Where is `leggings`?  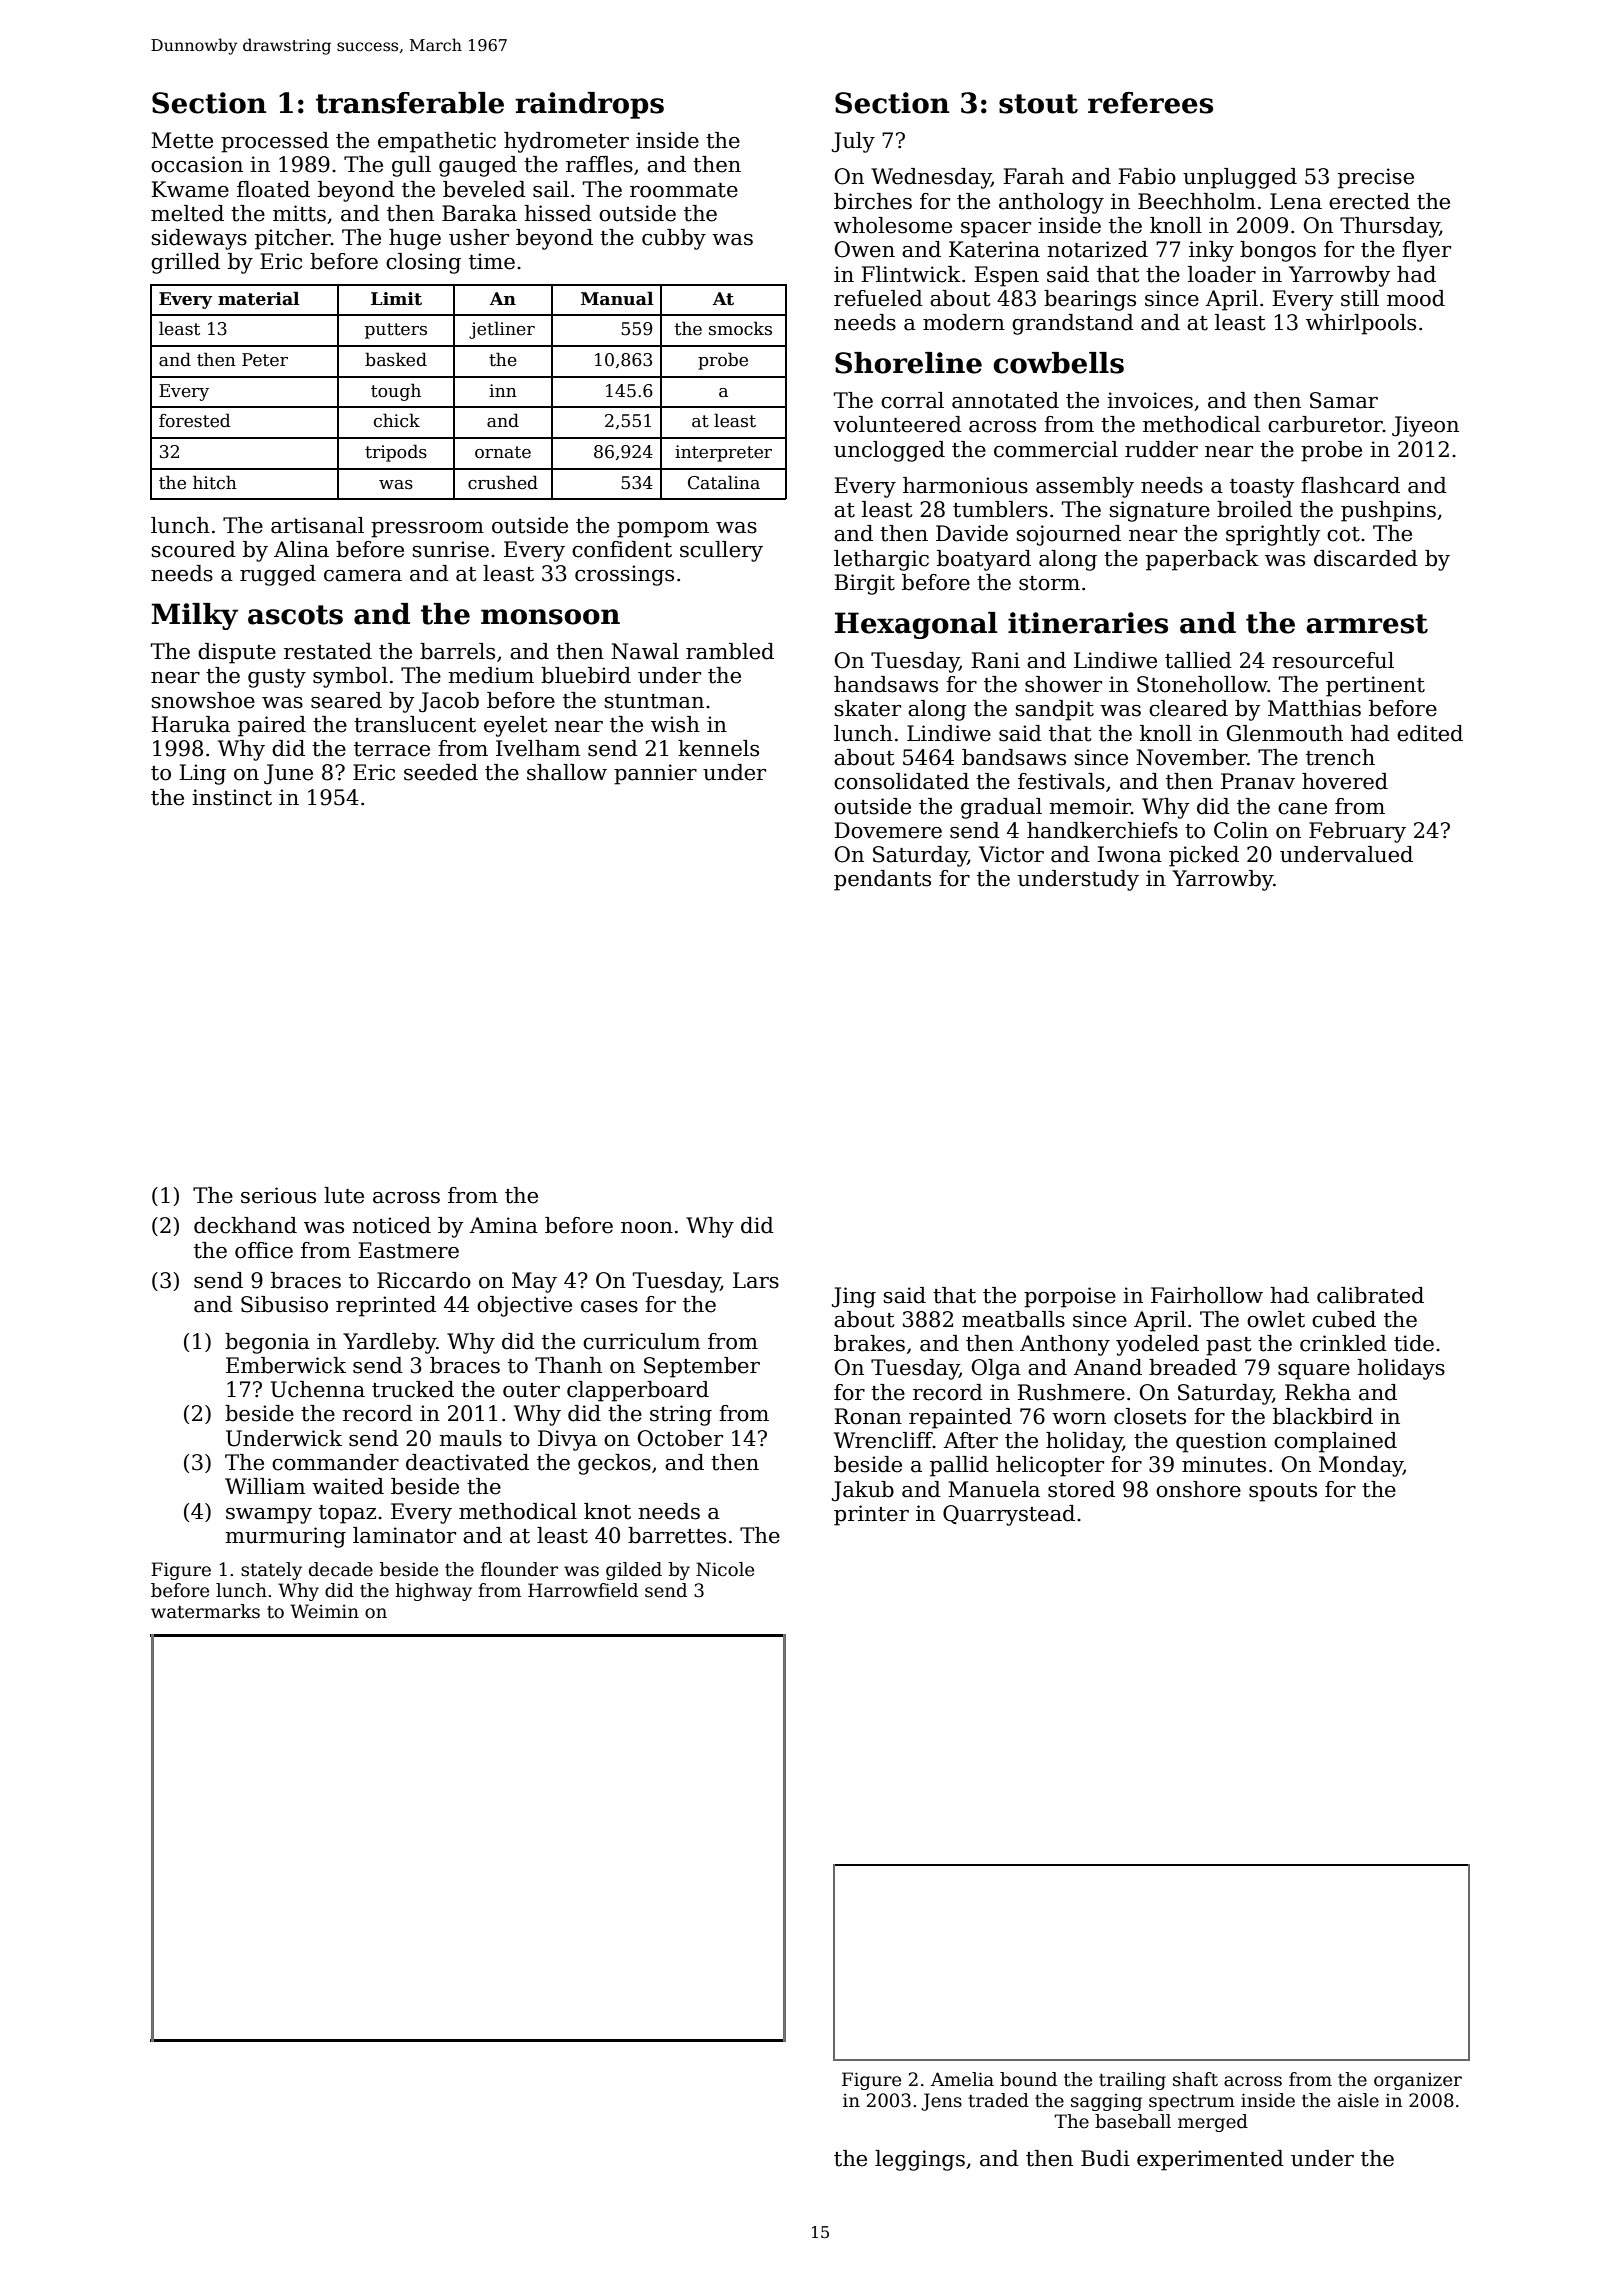
leggings is located at coordinates (920, 2160).
